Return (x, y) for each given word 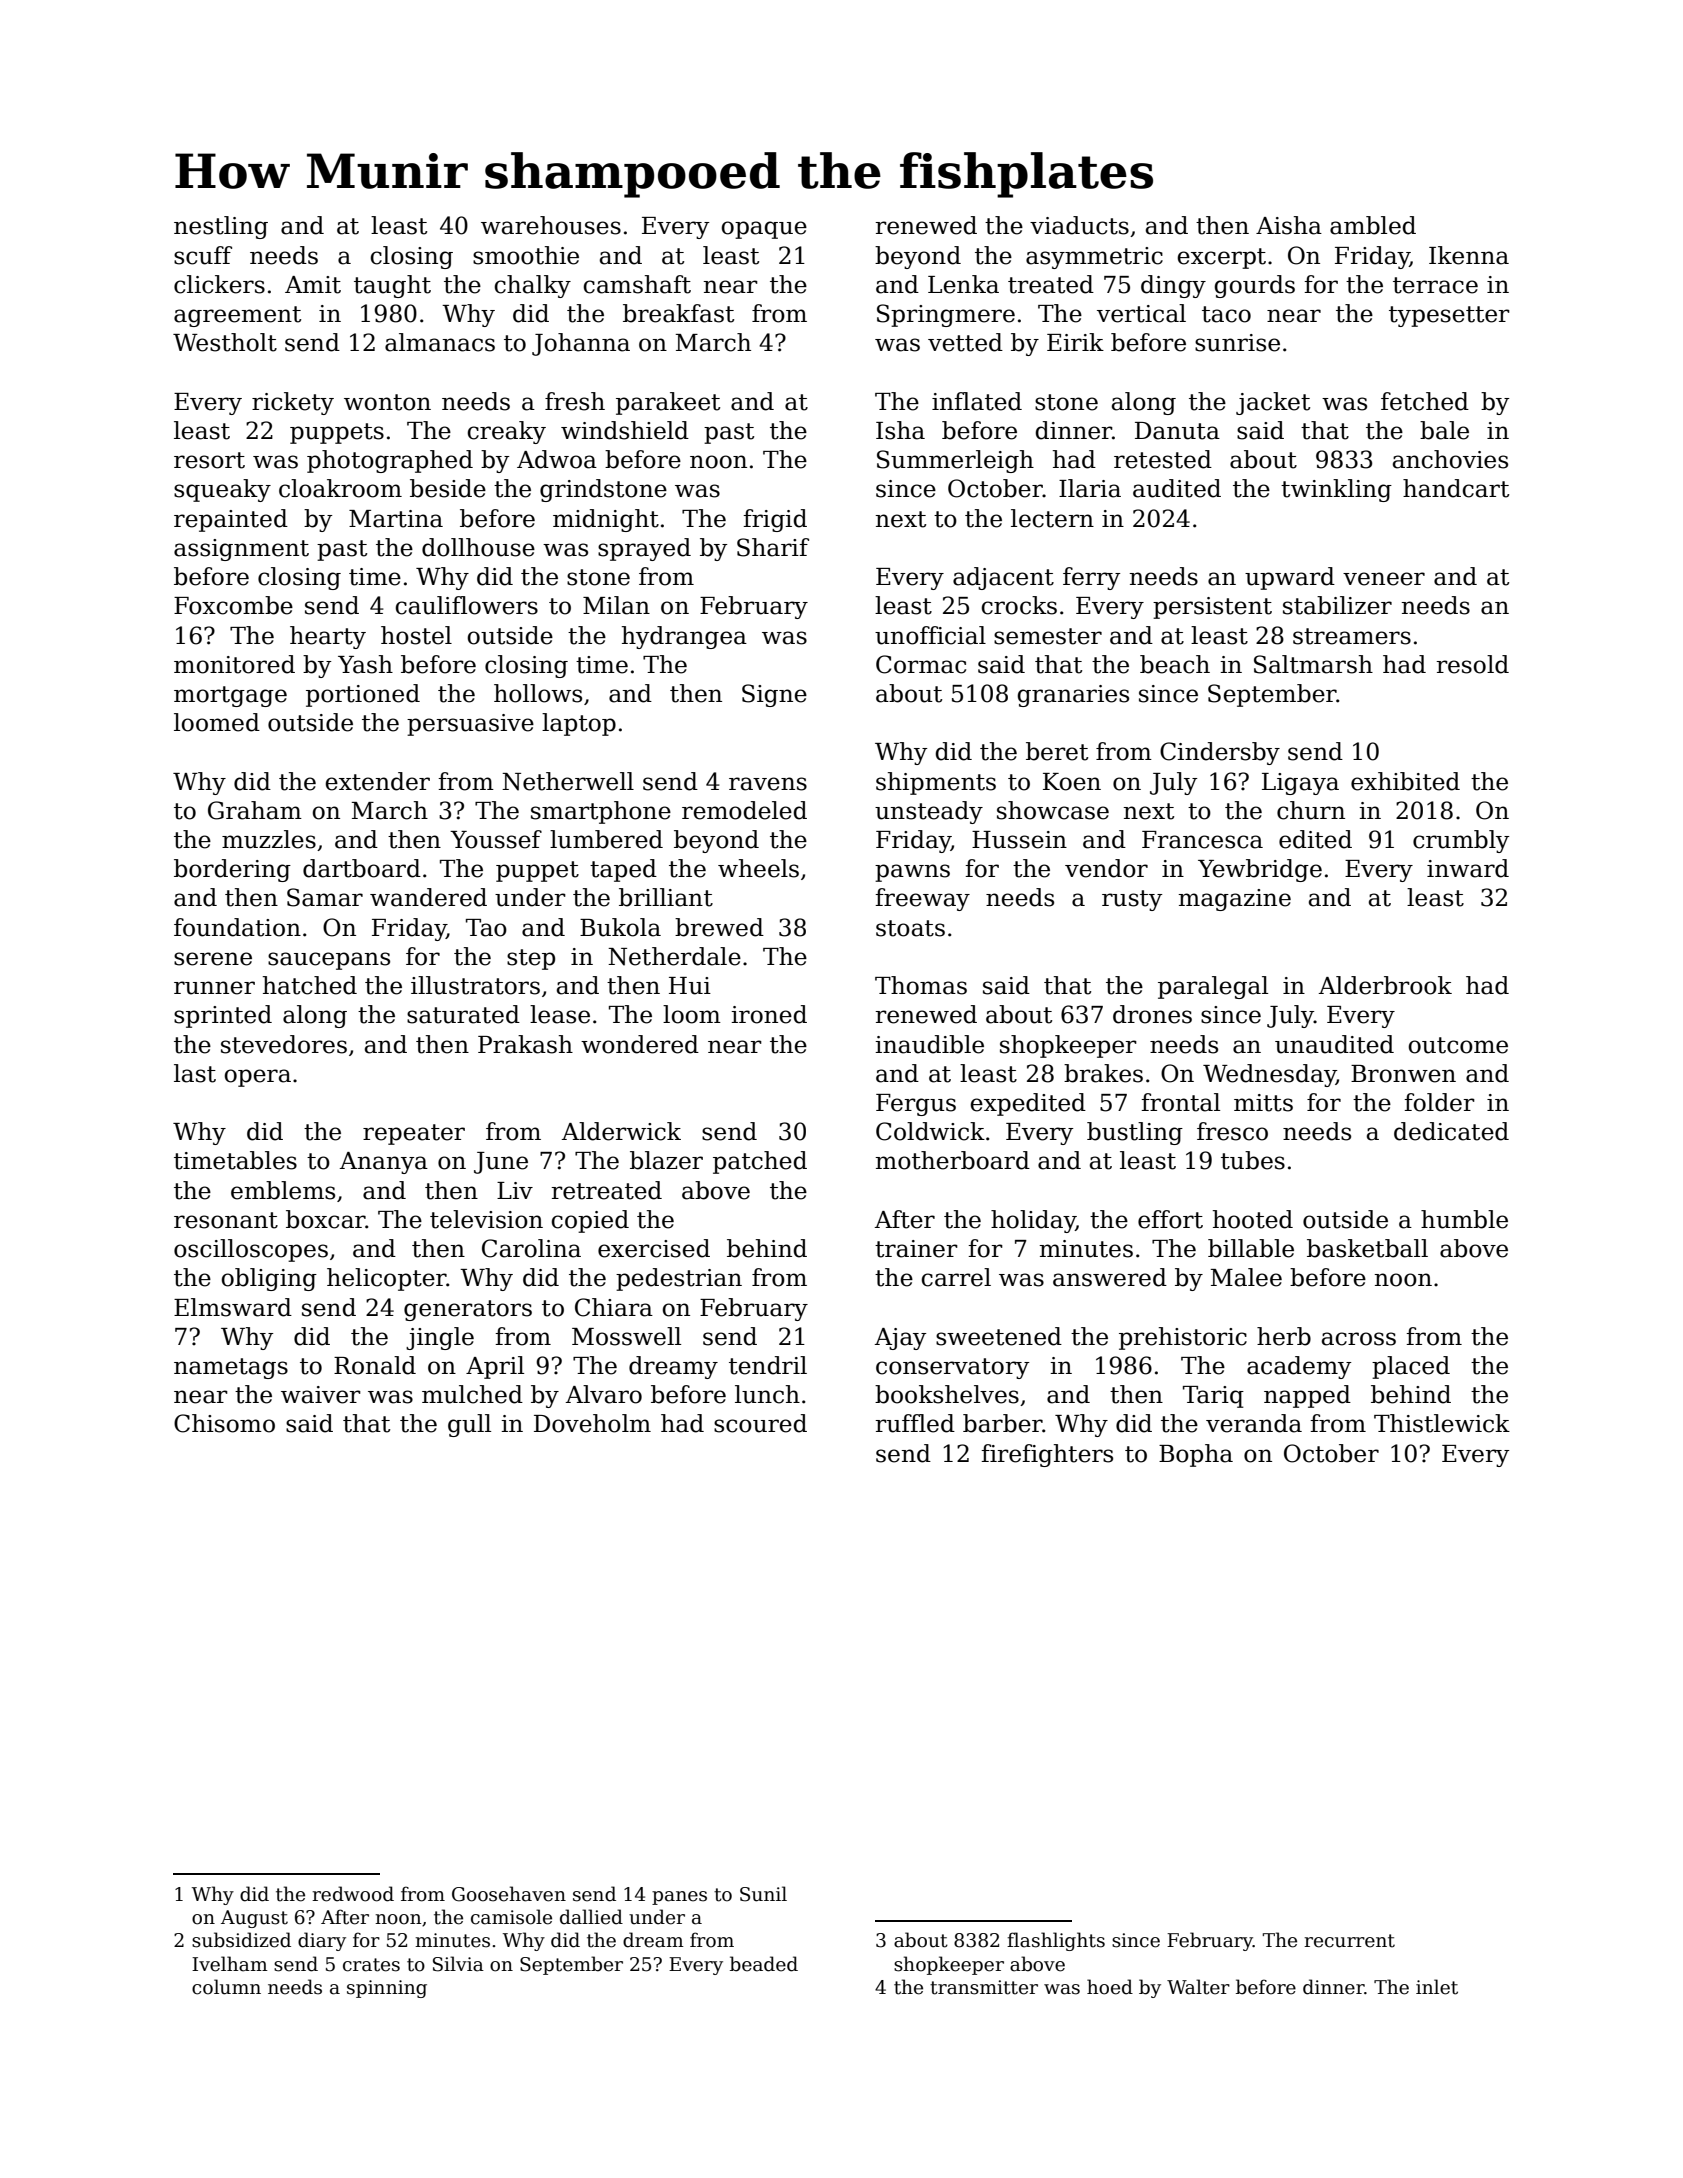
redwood (353, 1894)
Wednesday (1269, 1075)
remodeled (744, 810)
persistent (1212, 608)
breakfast (678, 313)
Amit (313, 285)
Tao (486, 928)
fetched (1425, 401)
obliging (269, 1279)
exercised (654, 1248)
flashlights (1056, 1941)
